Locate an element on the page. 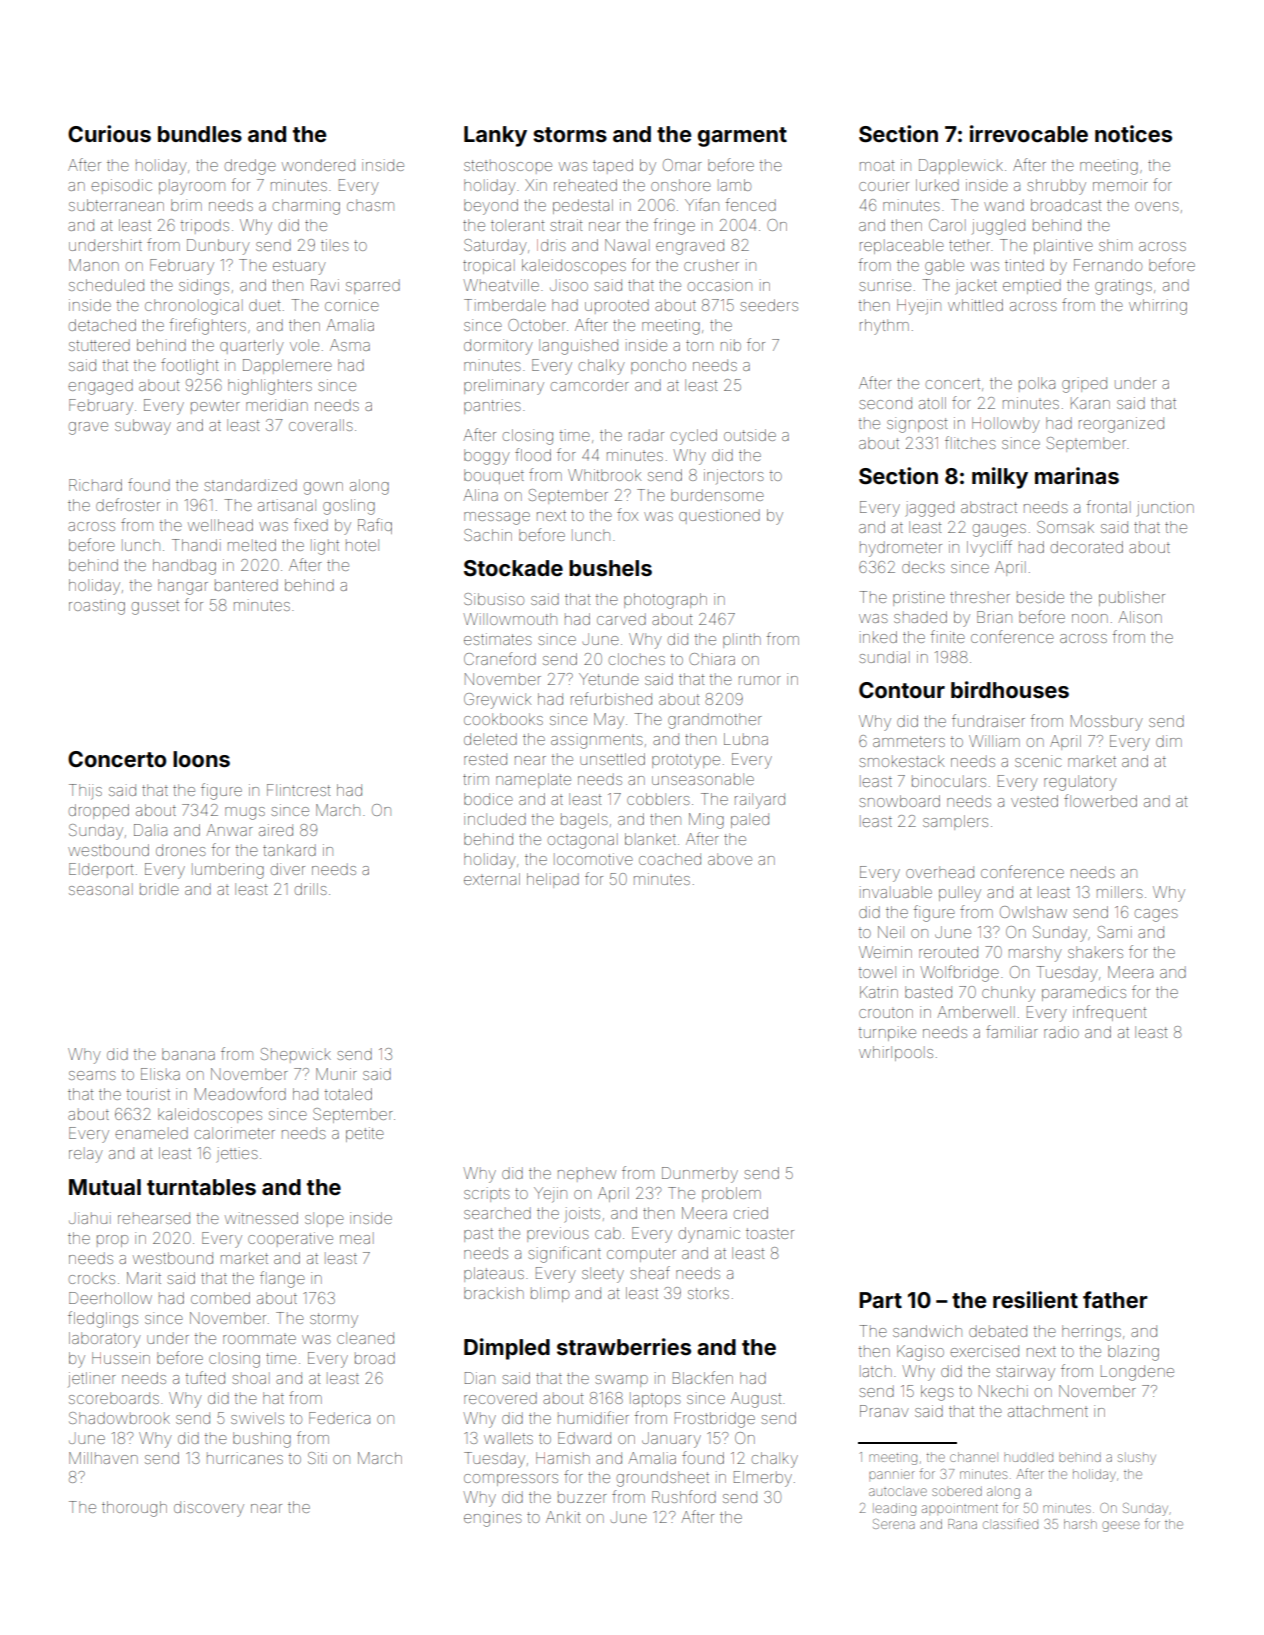 This page has height=1635, width=1264. finite is located at coordinates (948, 636).
